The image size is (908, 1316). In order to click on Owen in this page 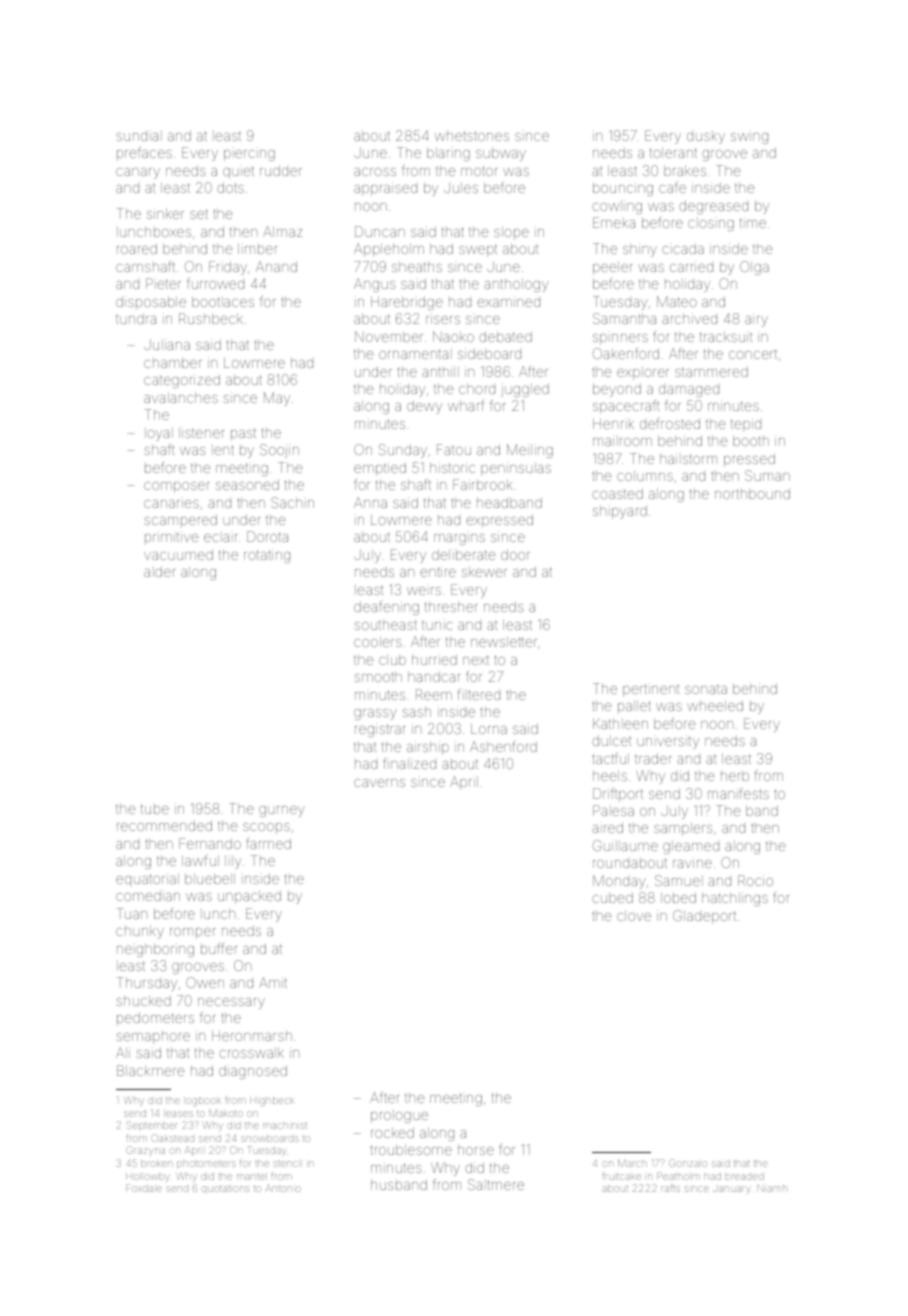, I will do `click(205, 982)`.
